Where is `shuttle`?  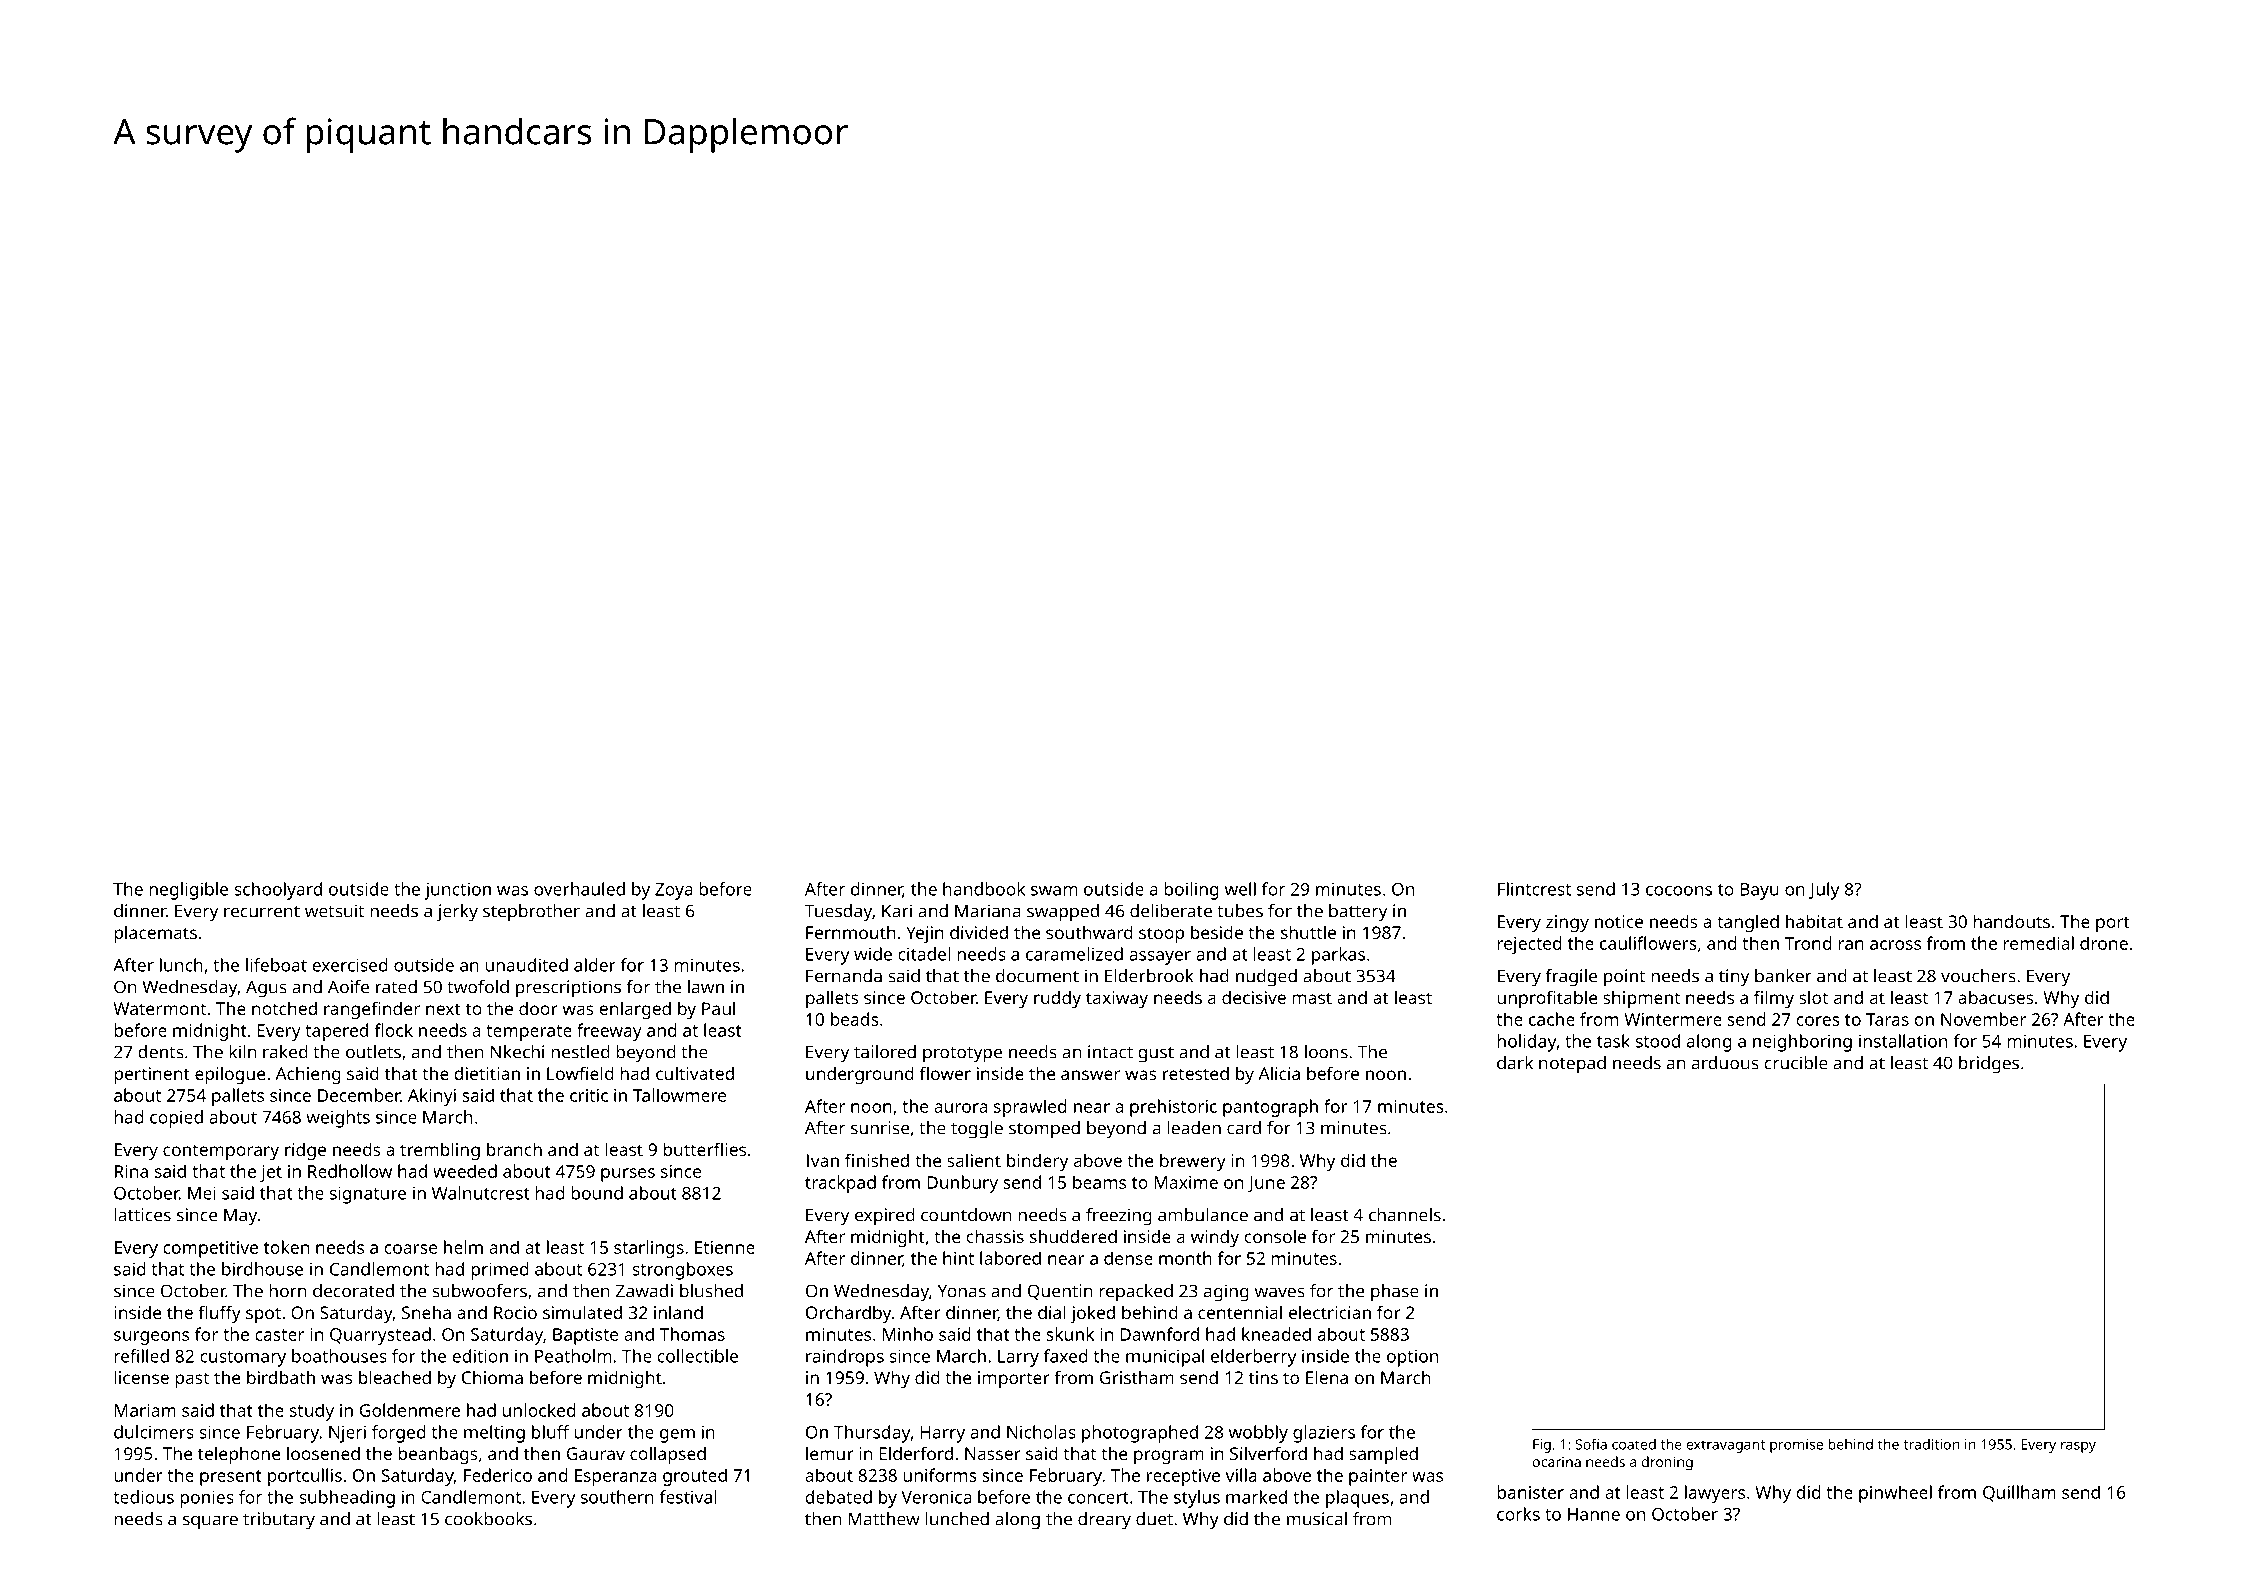 shuttle is located at coordinates (1308, 932).
